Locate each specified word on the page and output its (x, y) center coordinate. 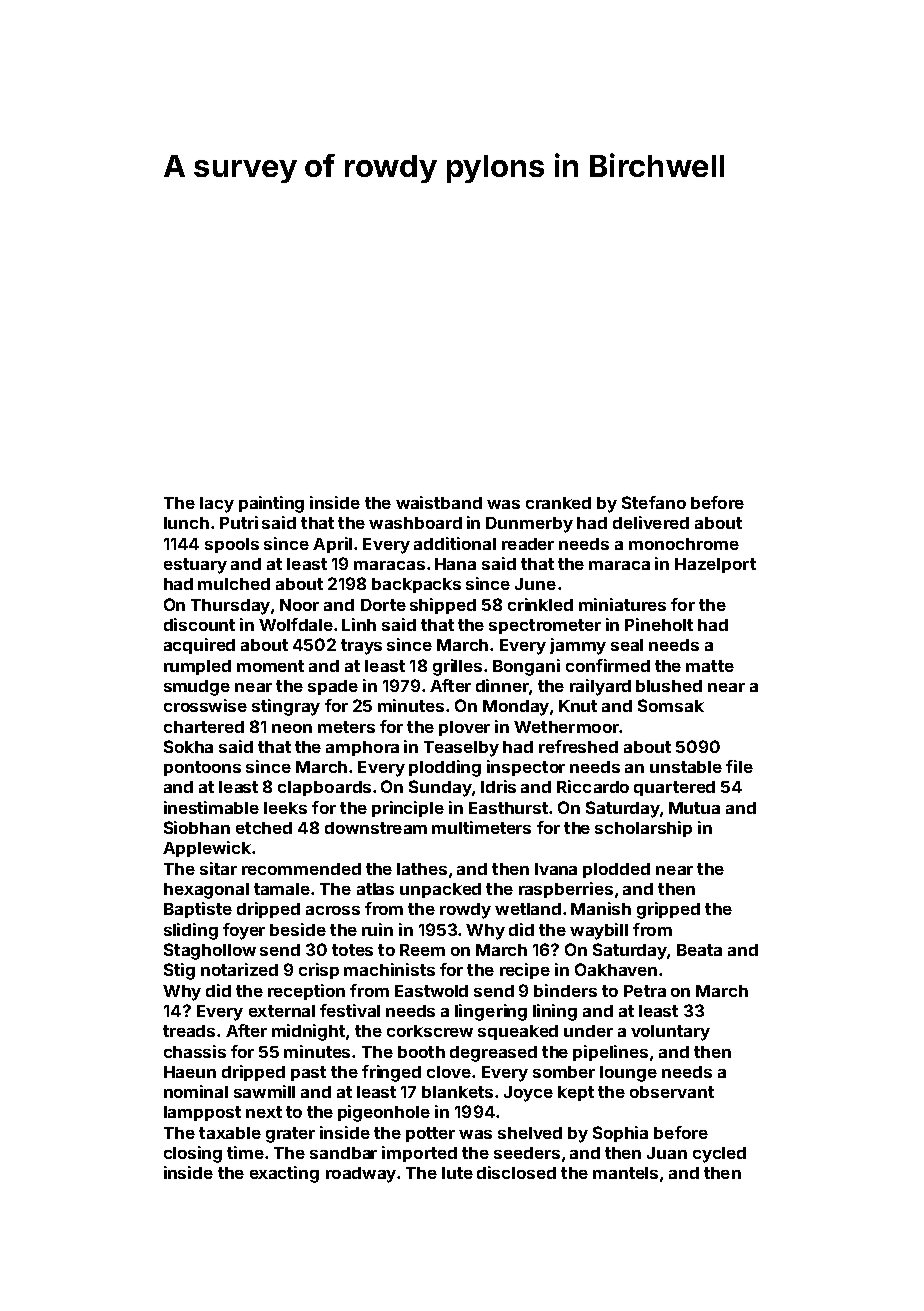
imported (419, 1154)
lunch (186, 523)
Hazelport (715, 565)
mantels (625, 1173)
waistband (439, 502)
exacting (284, 1174)
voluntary (670, 1033)
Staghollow (210, 951)
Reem (422, 950)
